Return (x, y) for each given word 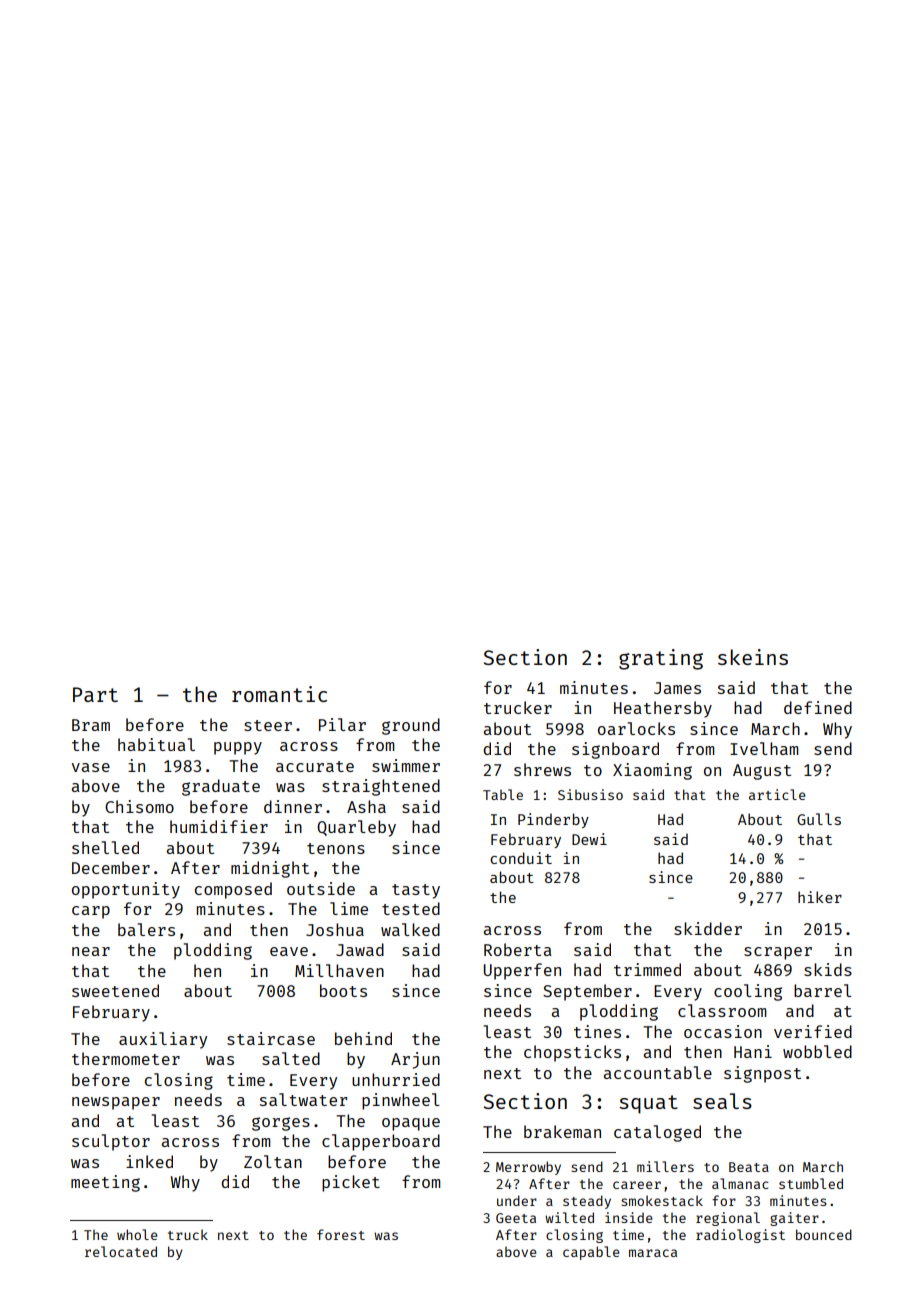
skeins (753, 657)
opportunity (126, 890)
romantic (279, 694)
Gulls (819, 819)
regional (728, 1219)
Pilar (342, 724)
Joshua (335, 929)
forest (341, 1234)
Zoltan (273, 1161)
